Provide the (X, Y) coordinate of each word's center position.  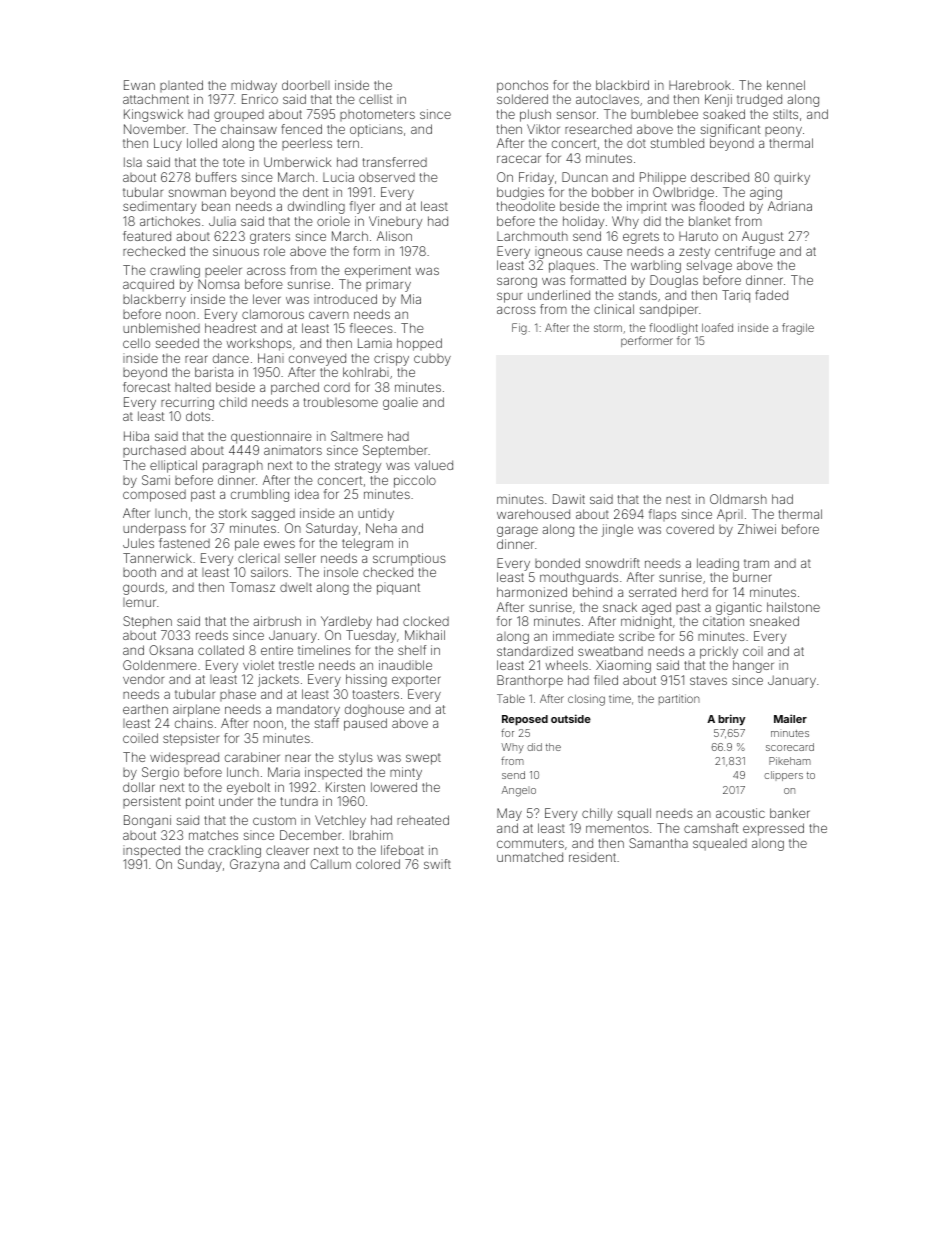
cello (136, 343)
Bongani (147, 821)
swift (437, 864)
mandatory (308, 710)
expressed (773, 829)
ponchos (522, 86)
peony (783, 131)
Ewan (139, 85)
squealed (720, 844)
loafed (717, 327)
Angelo (519, 791)
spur (509, 297)
